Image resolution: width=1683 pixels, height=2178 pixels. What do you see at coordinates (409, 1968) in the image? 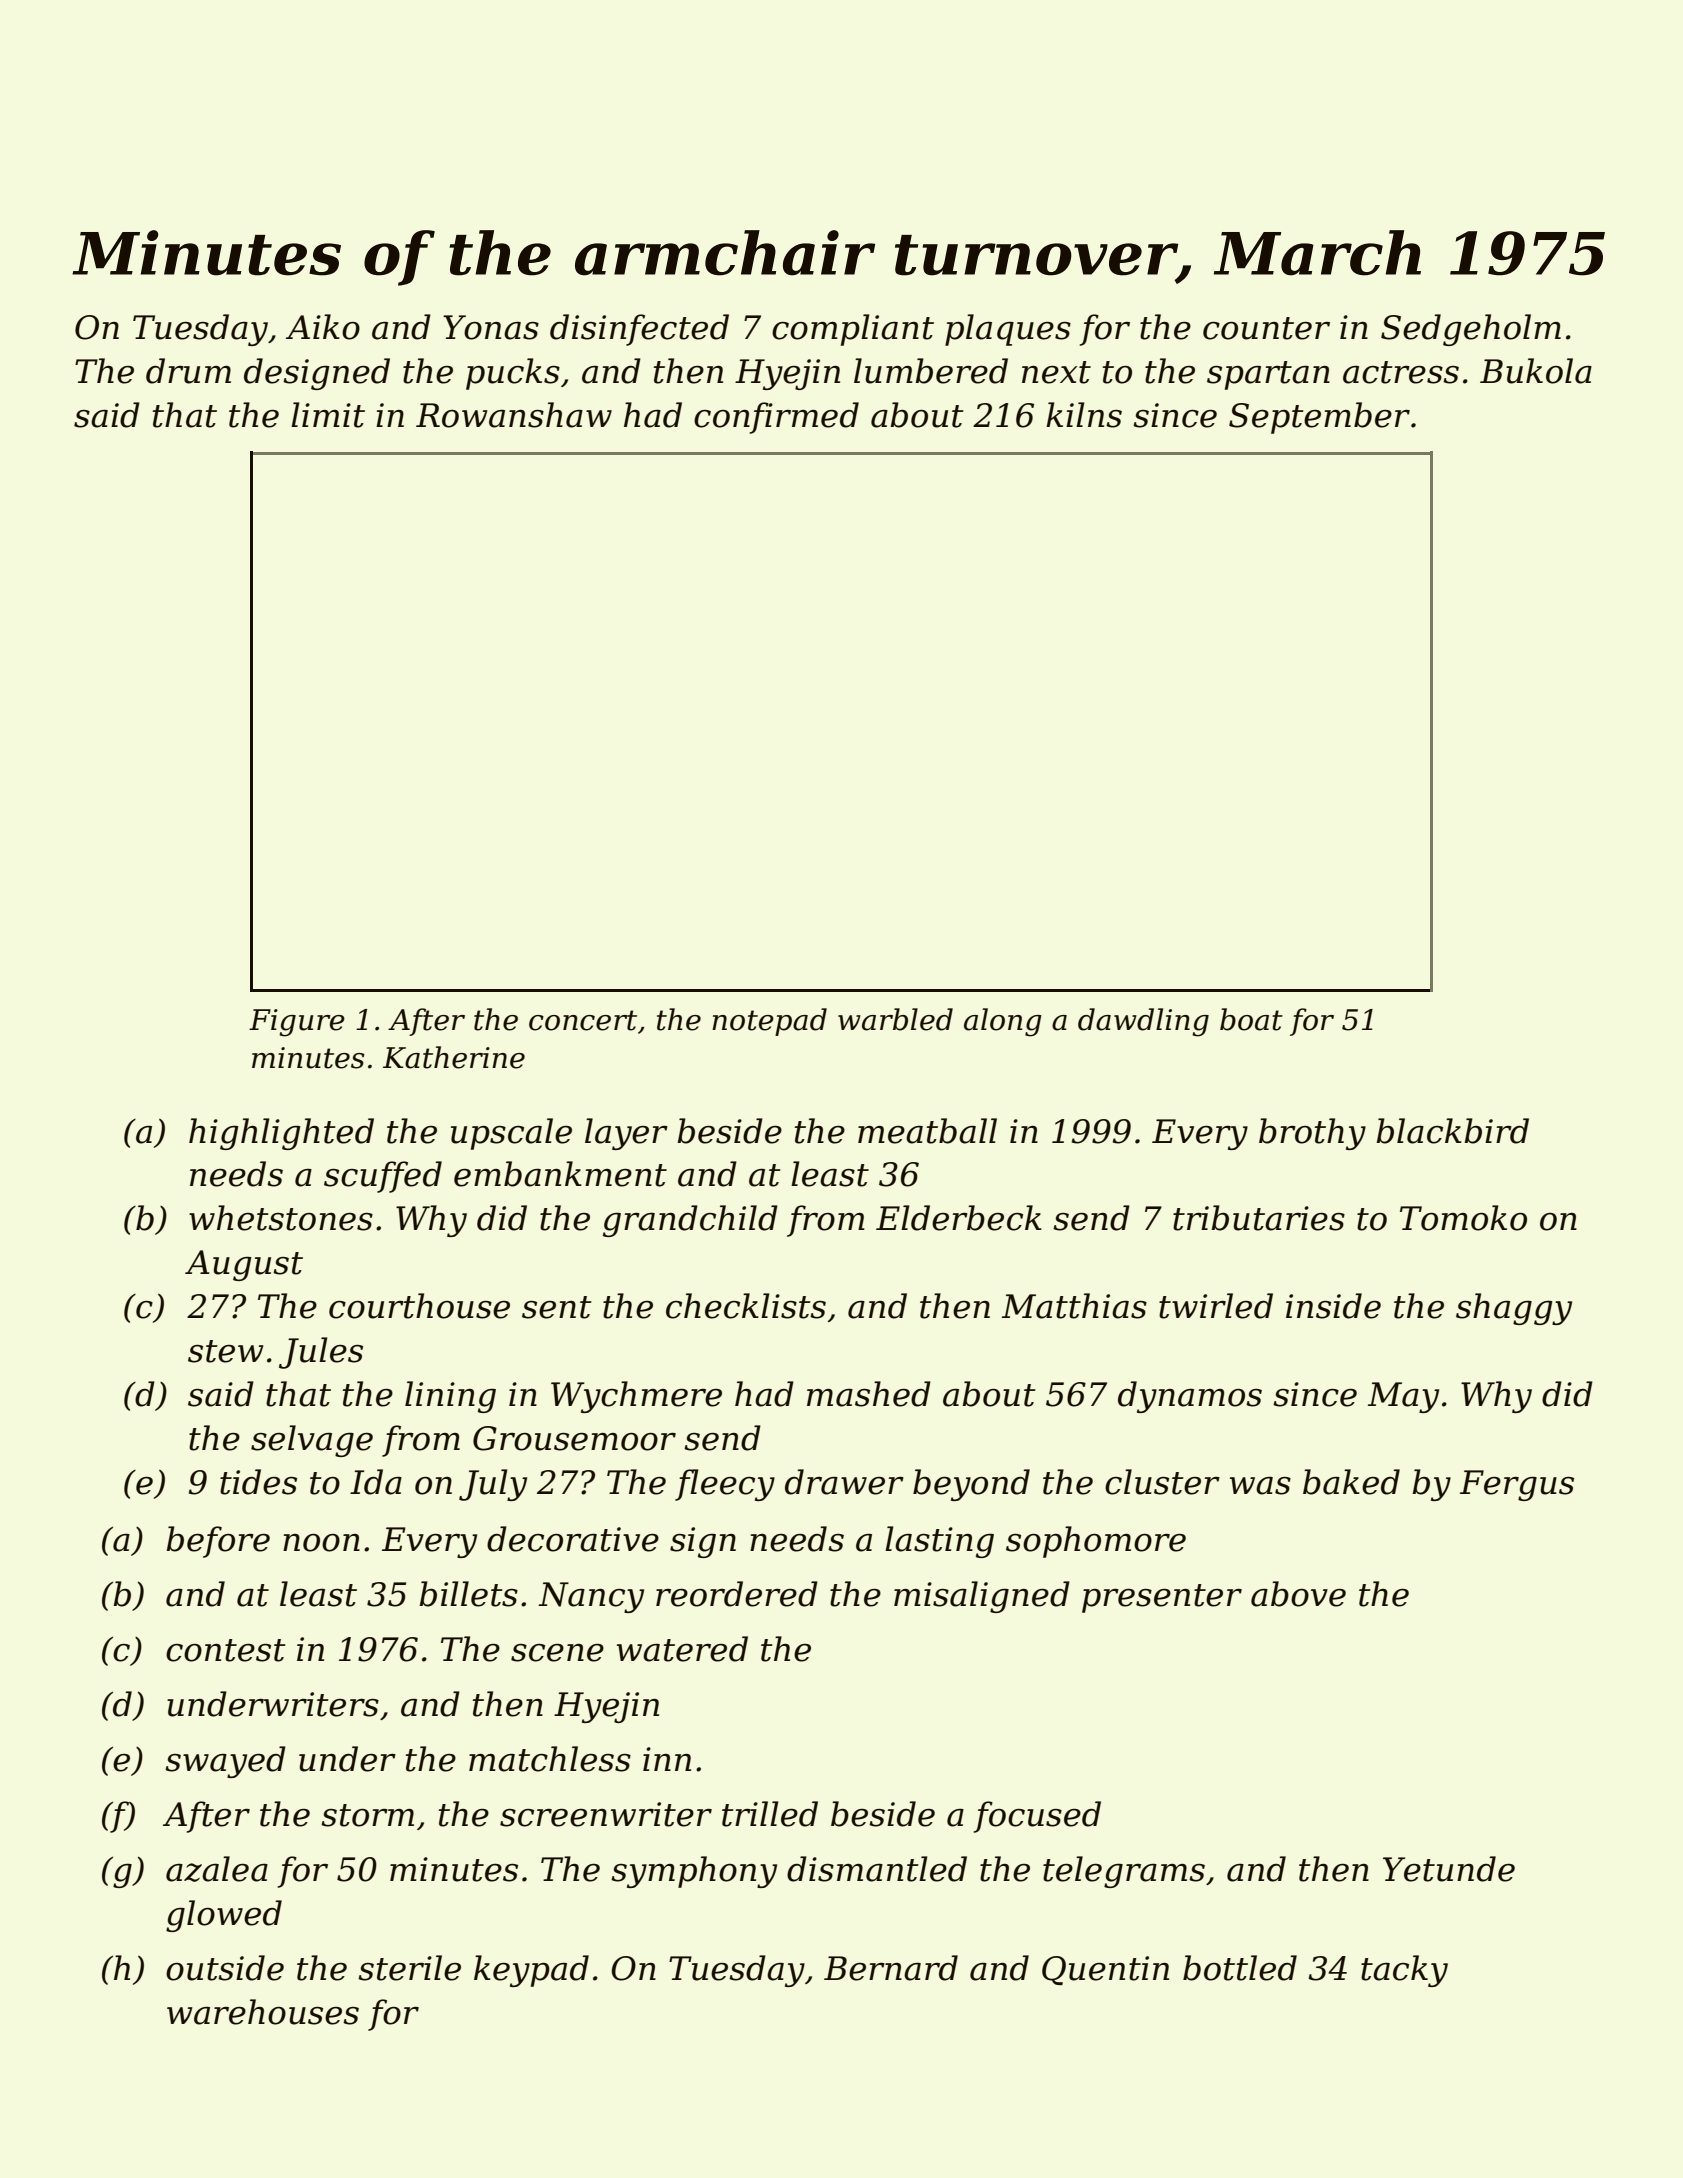
I see `sterile` at bounding box center [409, 1968].
